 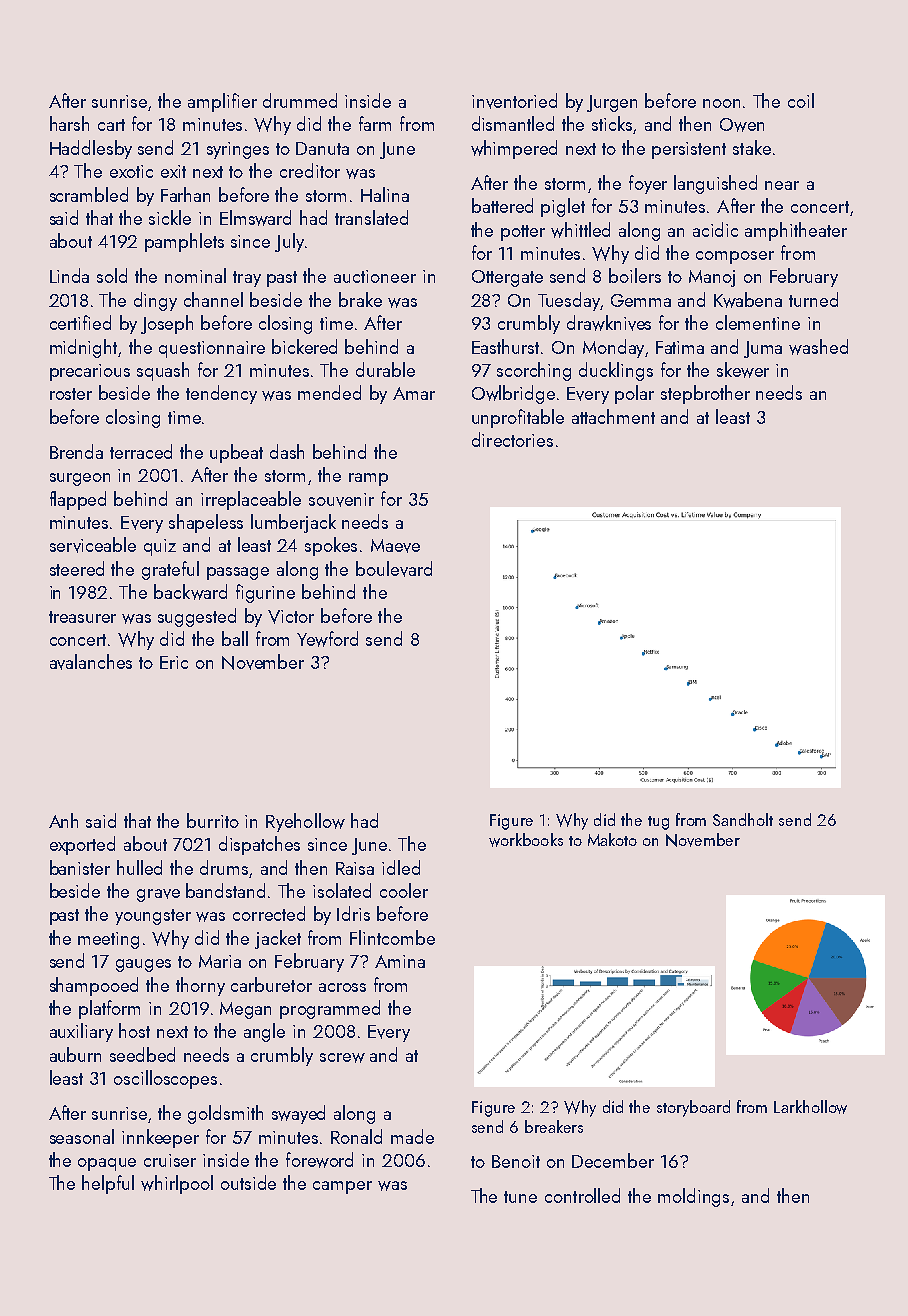 What do you see at coordinates (327, 639) in the document?
I see `Yewford` at bounding box center [327, 639].
